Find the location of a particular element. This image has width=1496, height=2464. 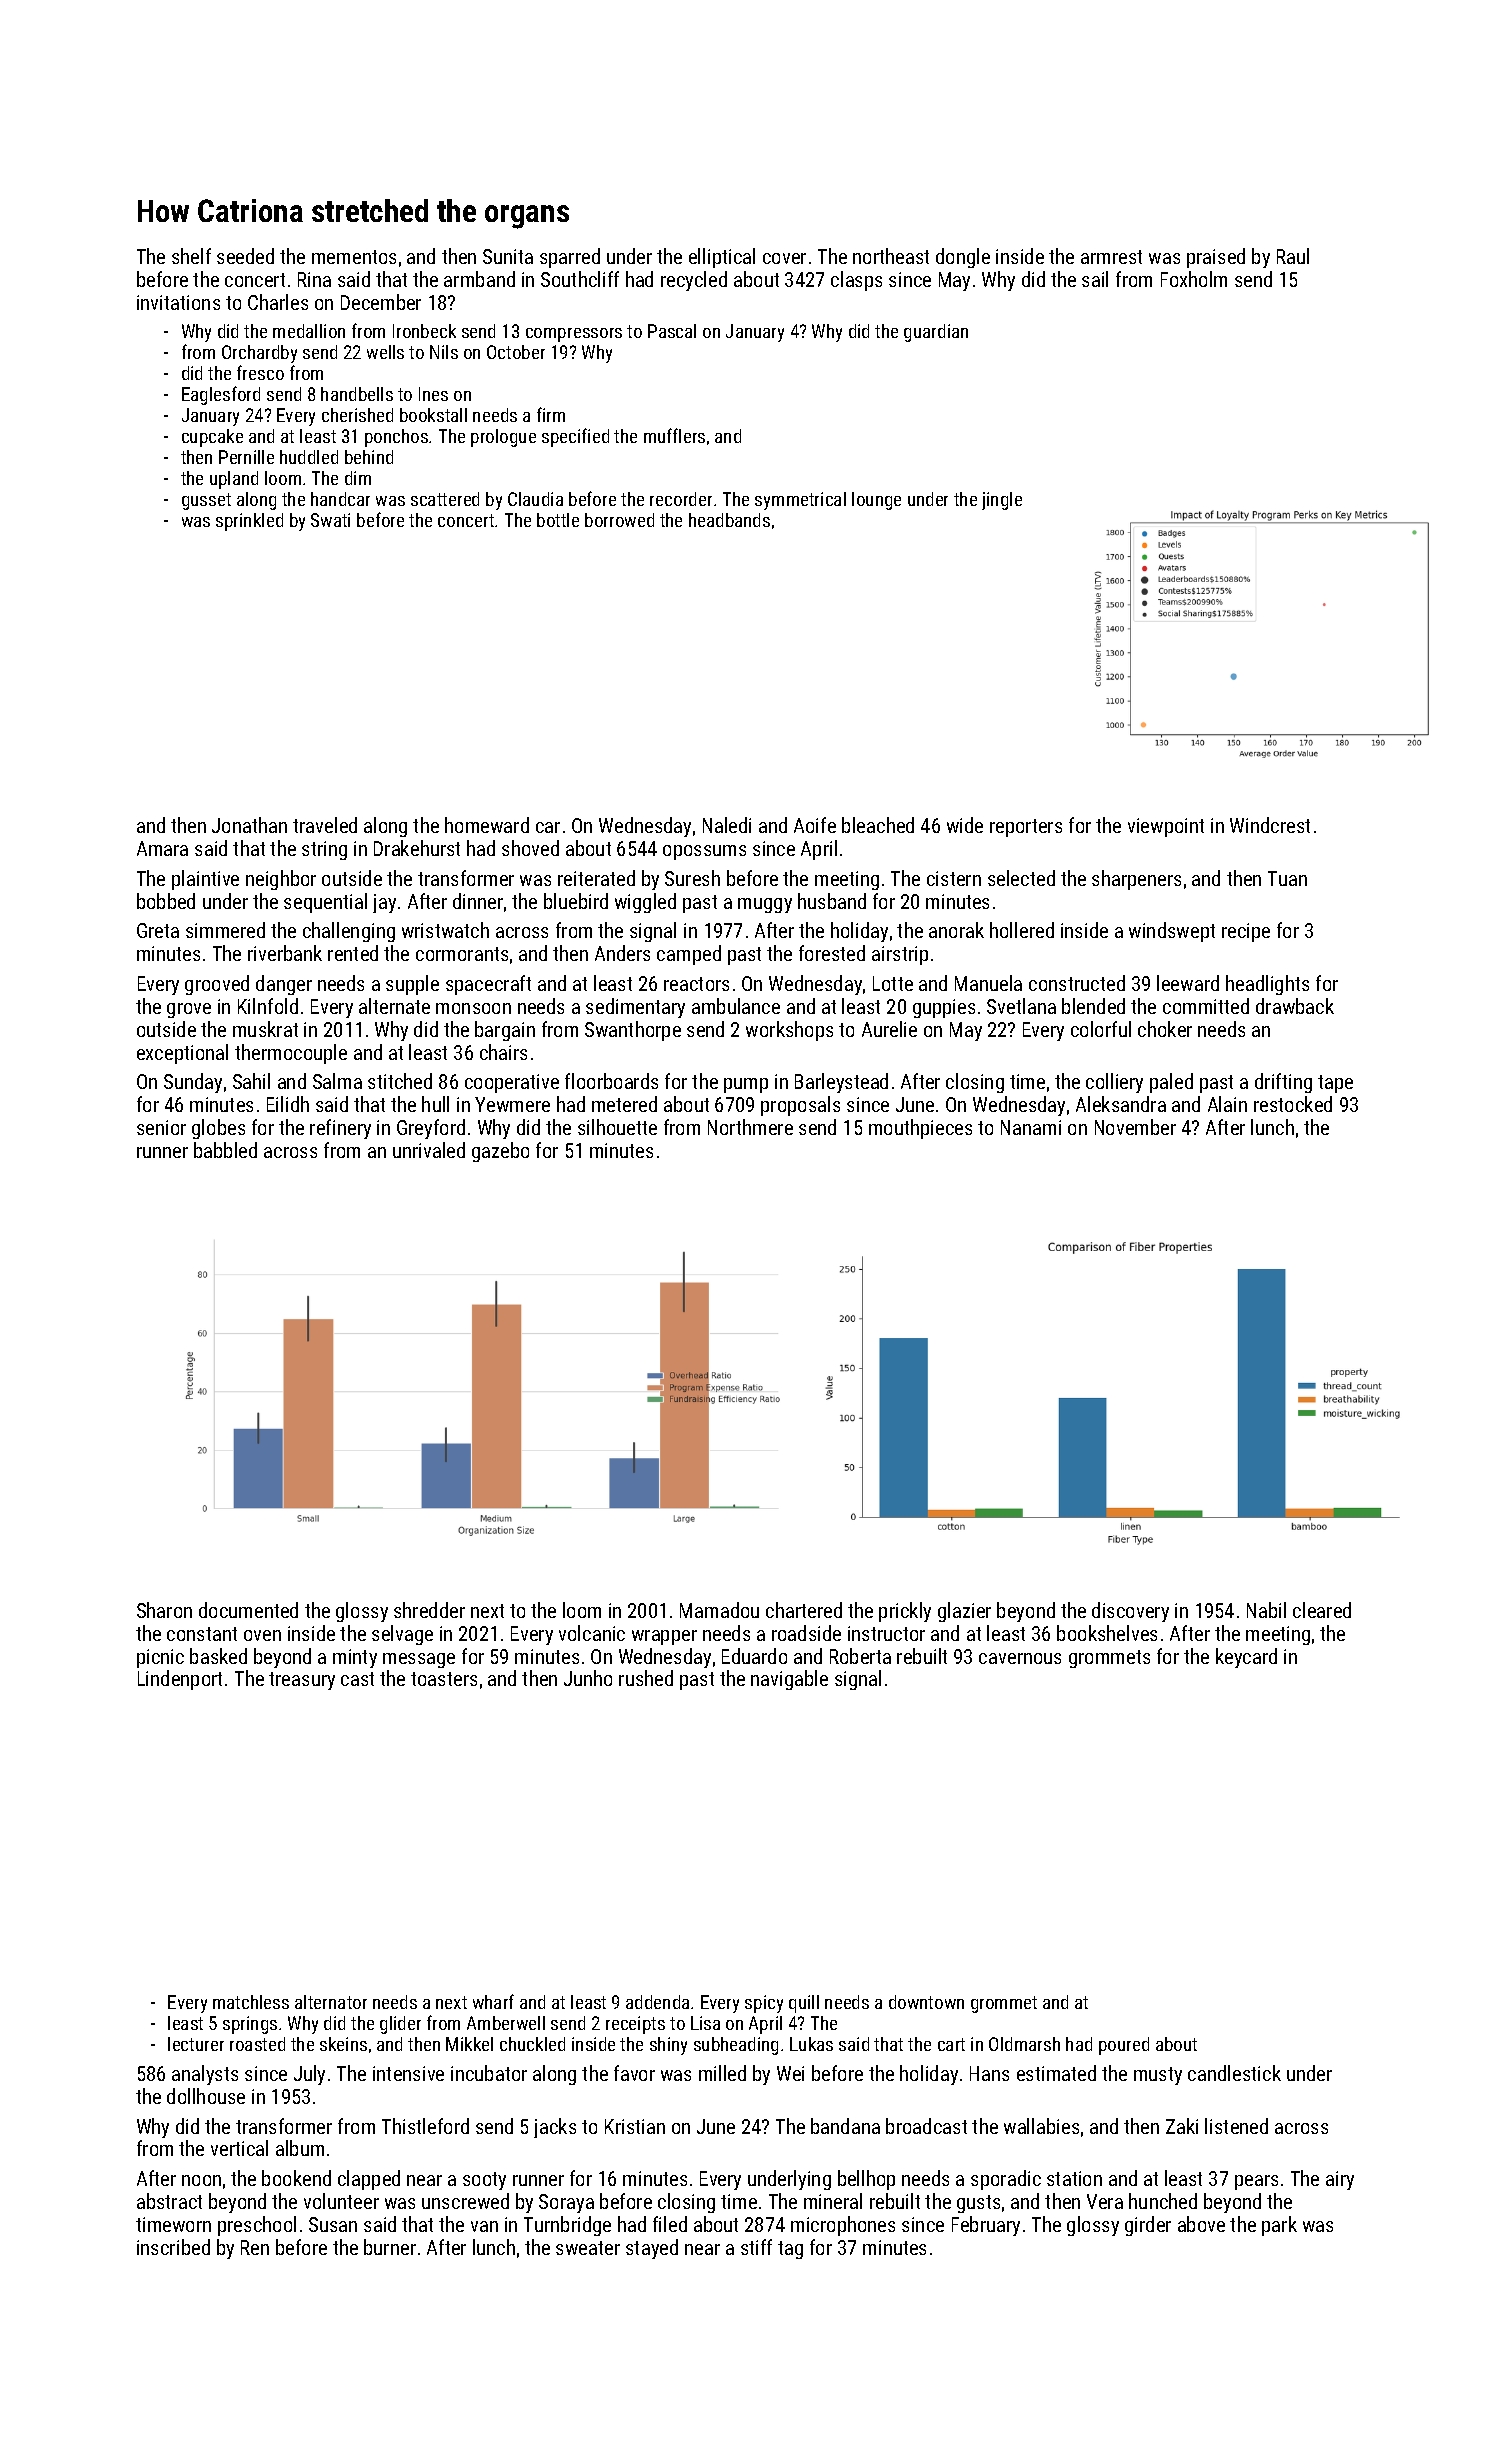

bookstall is located at coordinates (433, 415).
